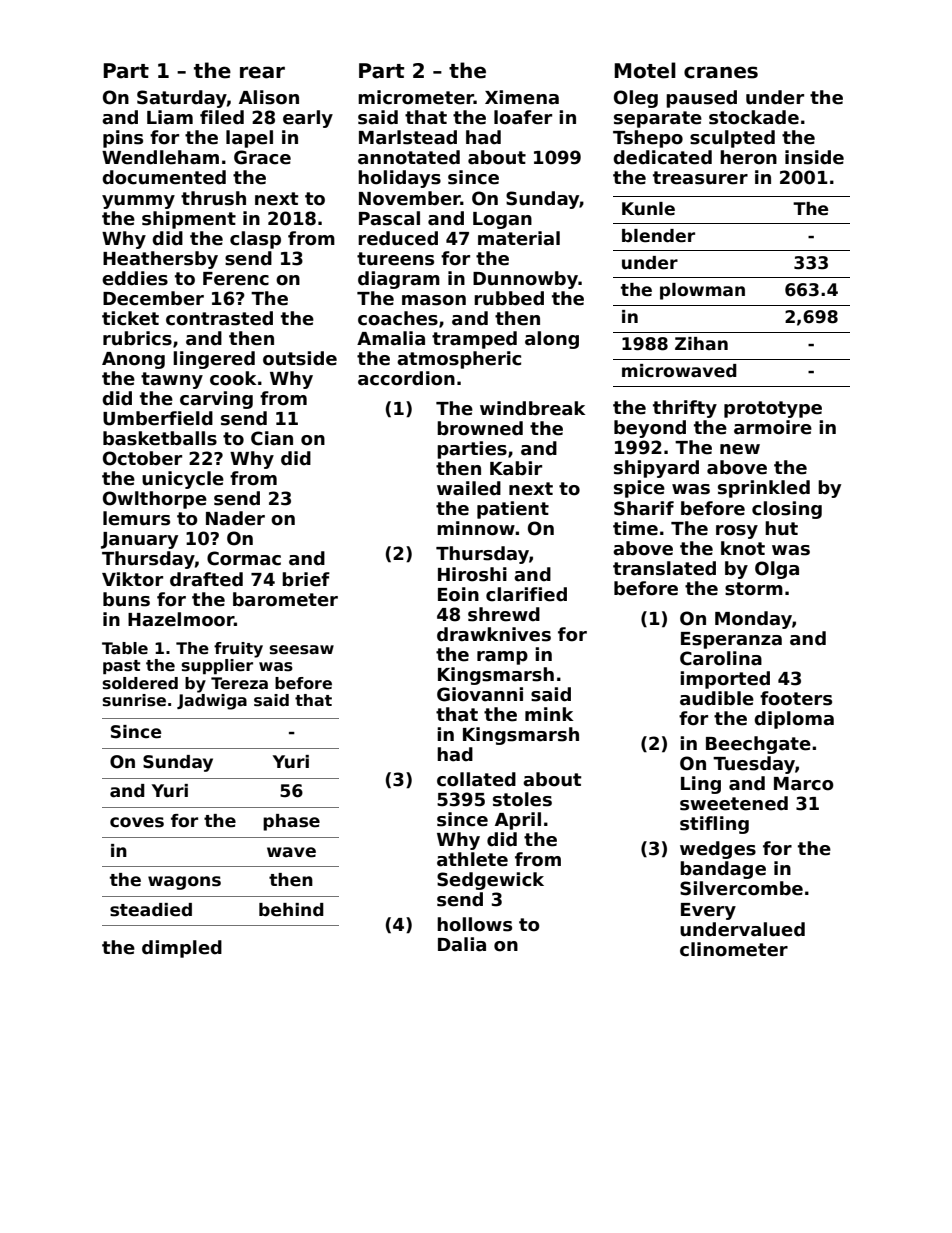 Image resolution: width=952 pixels, height=1233 pixels. I want to click on Cormac, so click(244, 558).
